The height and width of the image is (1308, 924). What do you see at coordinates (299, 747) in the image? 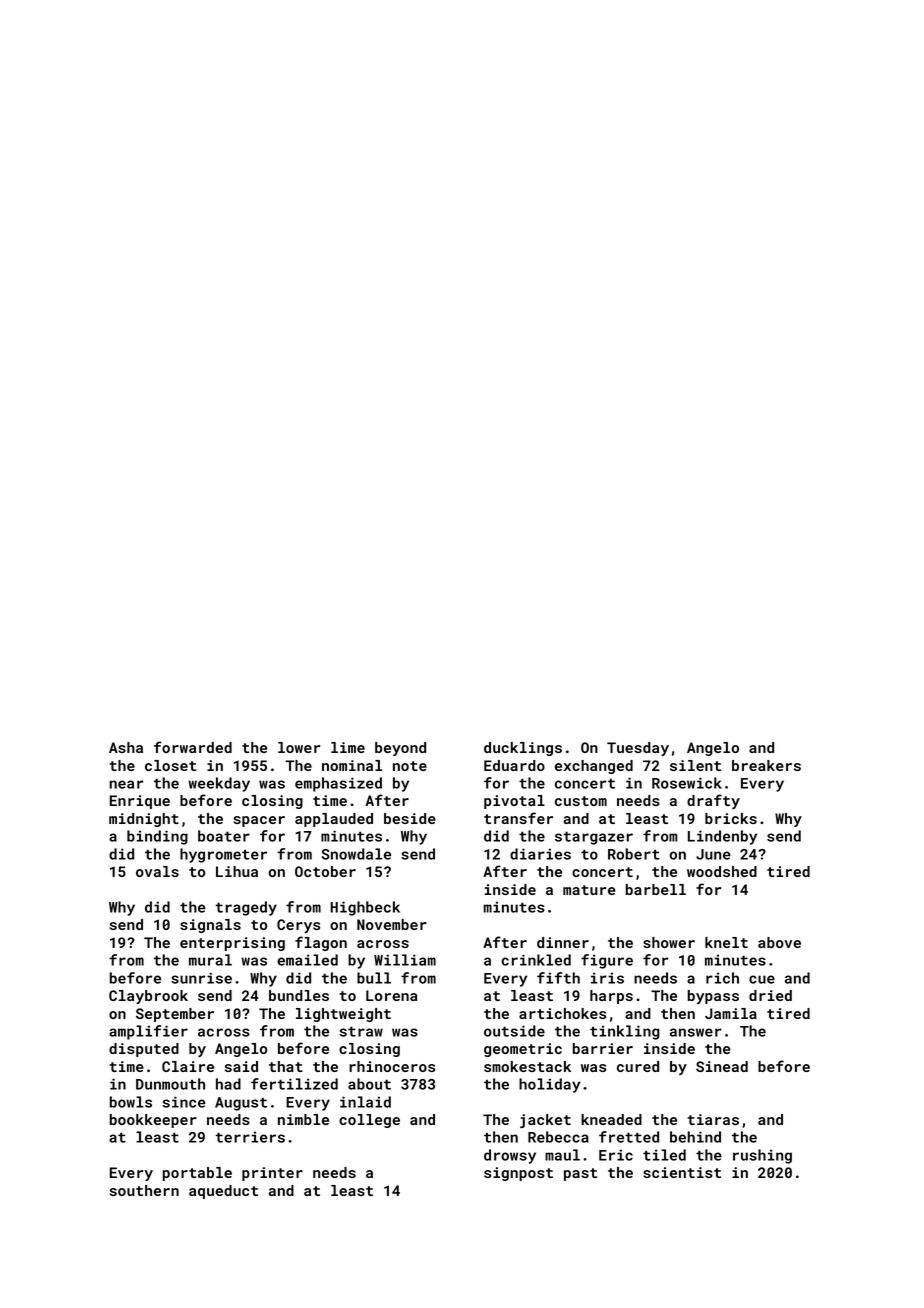
I see `lower` at bounding box center [299, 747].
